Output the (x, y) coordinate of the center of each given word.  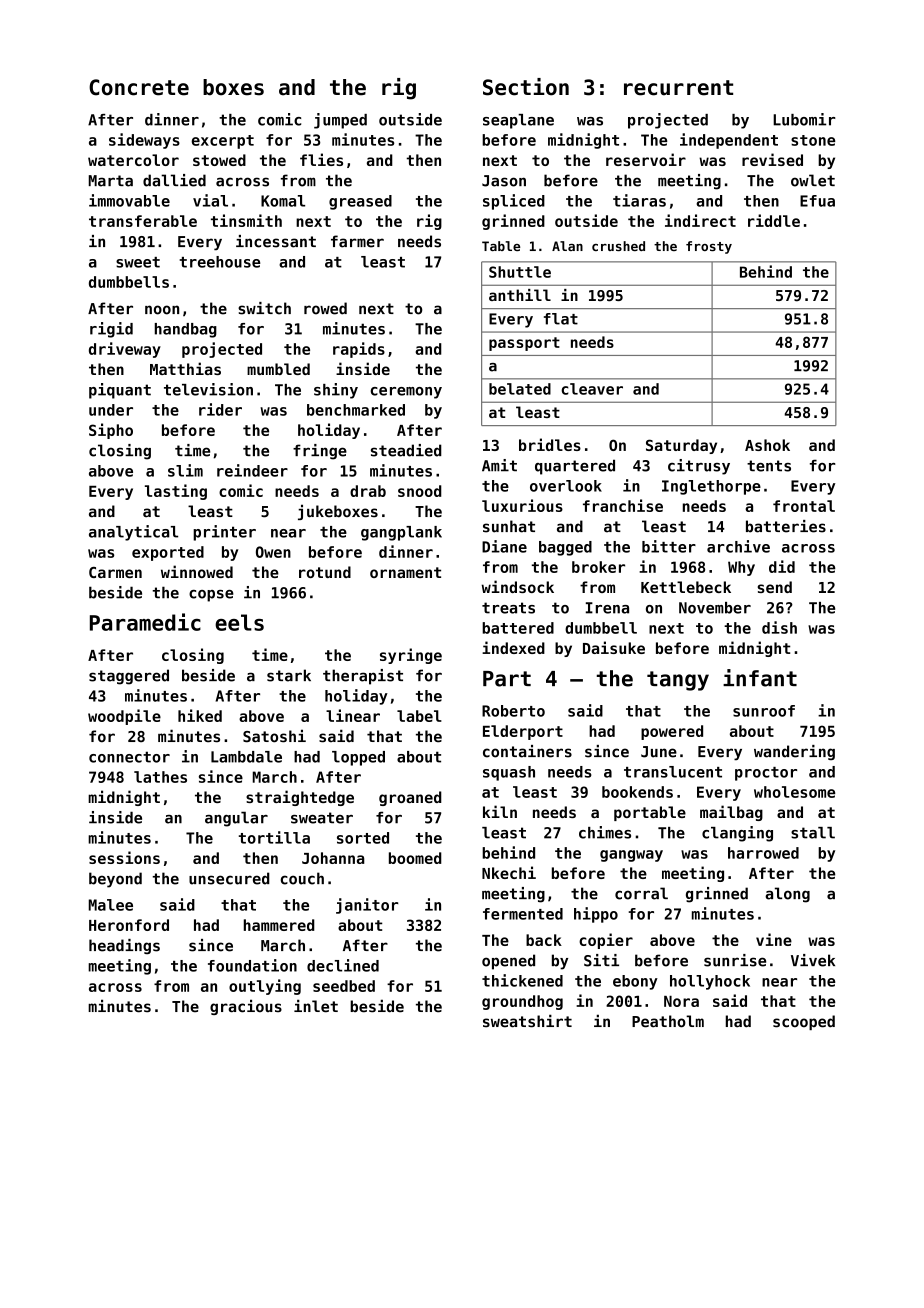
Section (526, 87)
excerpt (222, 142)
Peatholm (668, 1021)
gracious (246, 1007)
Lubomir (804, 119)
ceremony (406, 393)
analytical (133, 533)
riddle (774, 220)
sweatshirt (527, 1021)
